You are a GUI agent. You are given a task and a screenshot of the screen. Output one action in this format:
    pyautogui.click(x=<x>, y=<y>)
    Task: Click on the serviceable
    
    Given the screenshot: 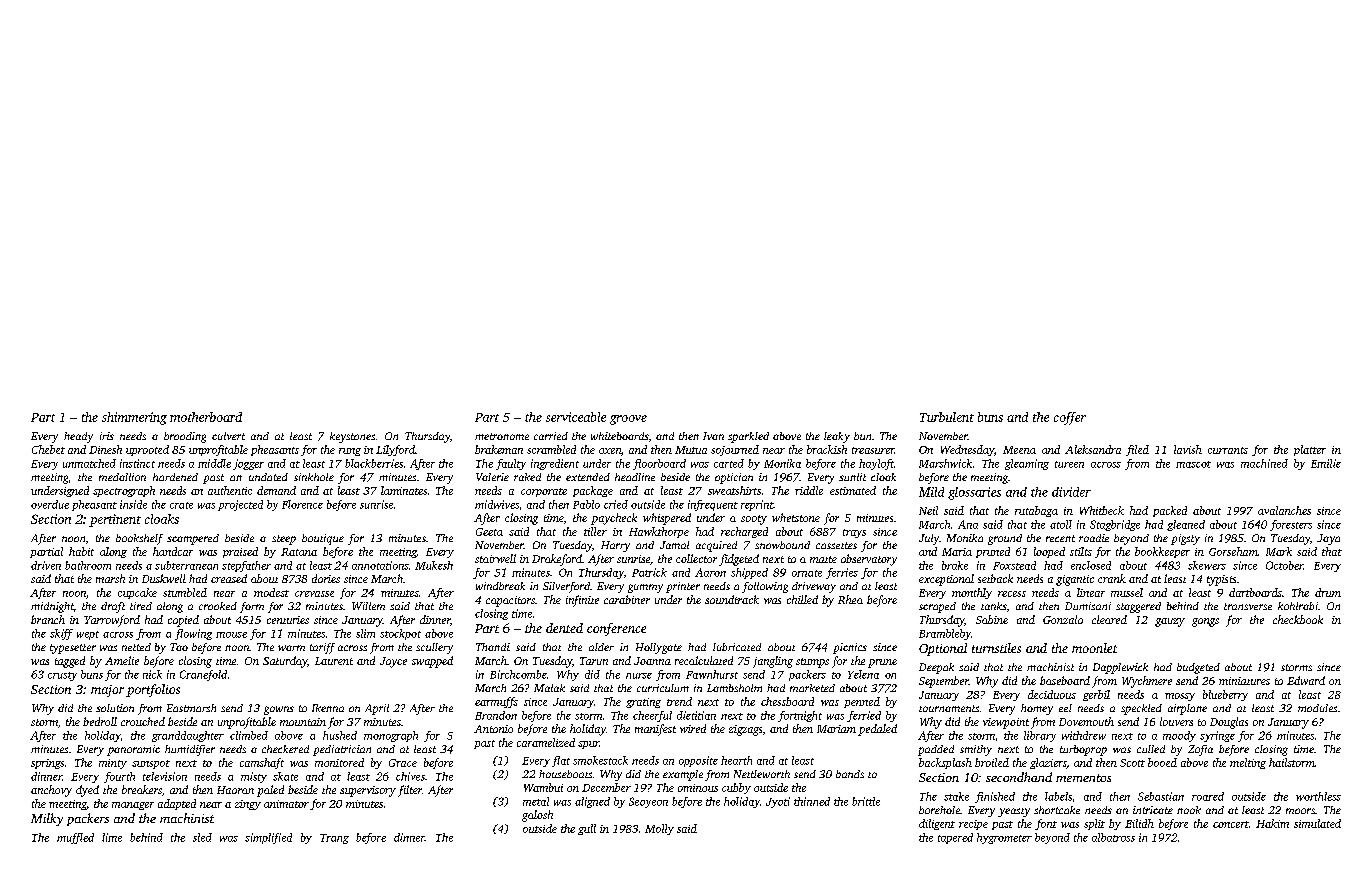 What is the action you would take?
    pyautogui.click(x=576, y=417)
